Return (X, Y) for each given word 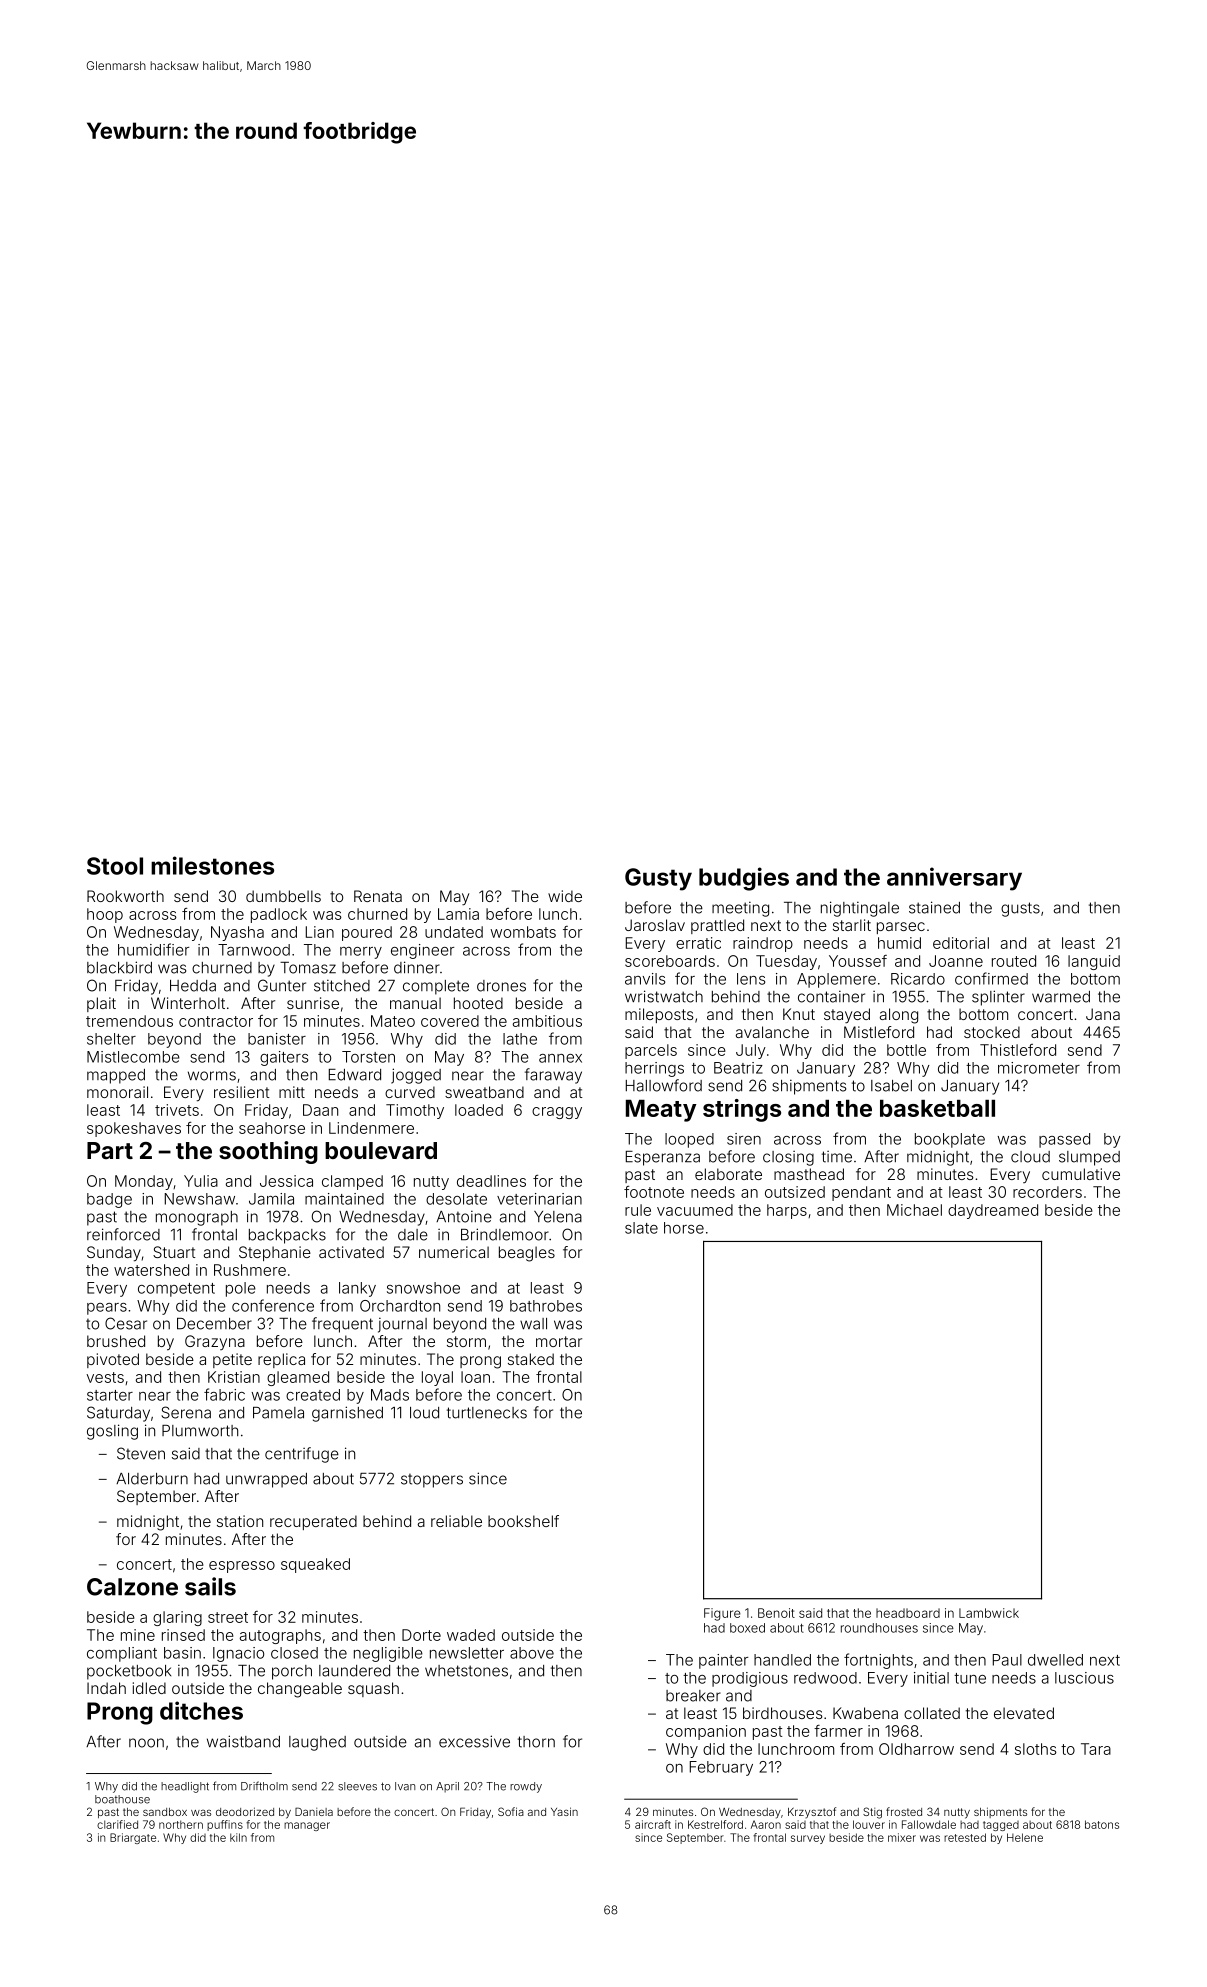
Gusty (658, 879)
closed (294, 1653)
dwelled (1055, 1660)
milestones (212, 865)
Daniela (314, 1811)
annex (560, 1058)
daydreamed (993, 1211)
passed (1064, 1140)
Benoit (776, 1613)
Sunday (114, 1254)
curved (410, 1092)
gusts (1020, 909)
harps (787, 1211)
